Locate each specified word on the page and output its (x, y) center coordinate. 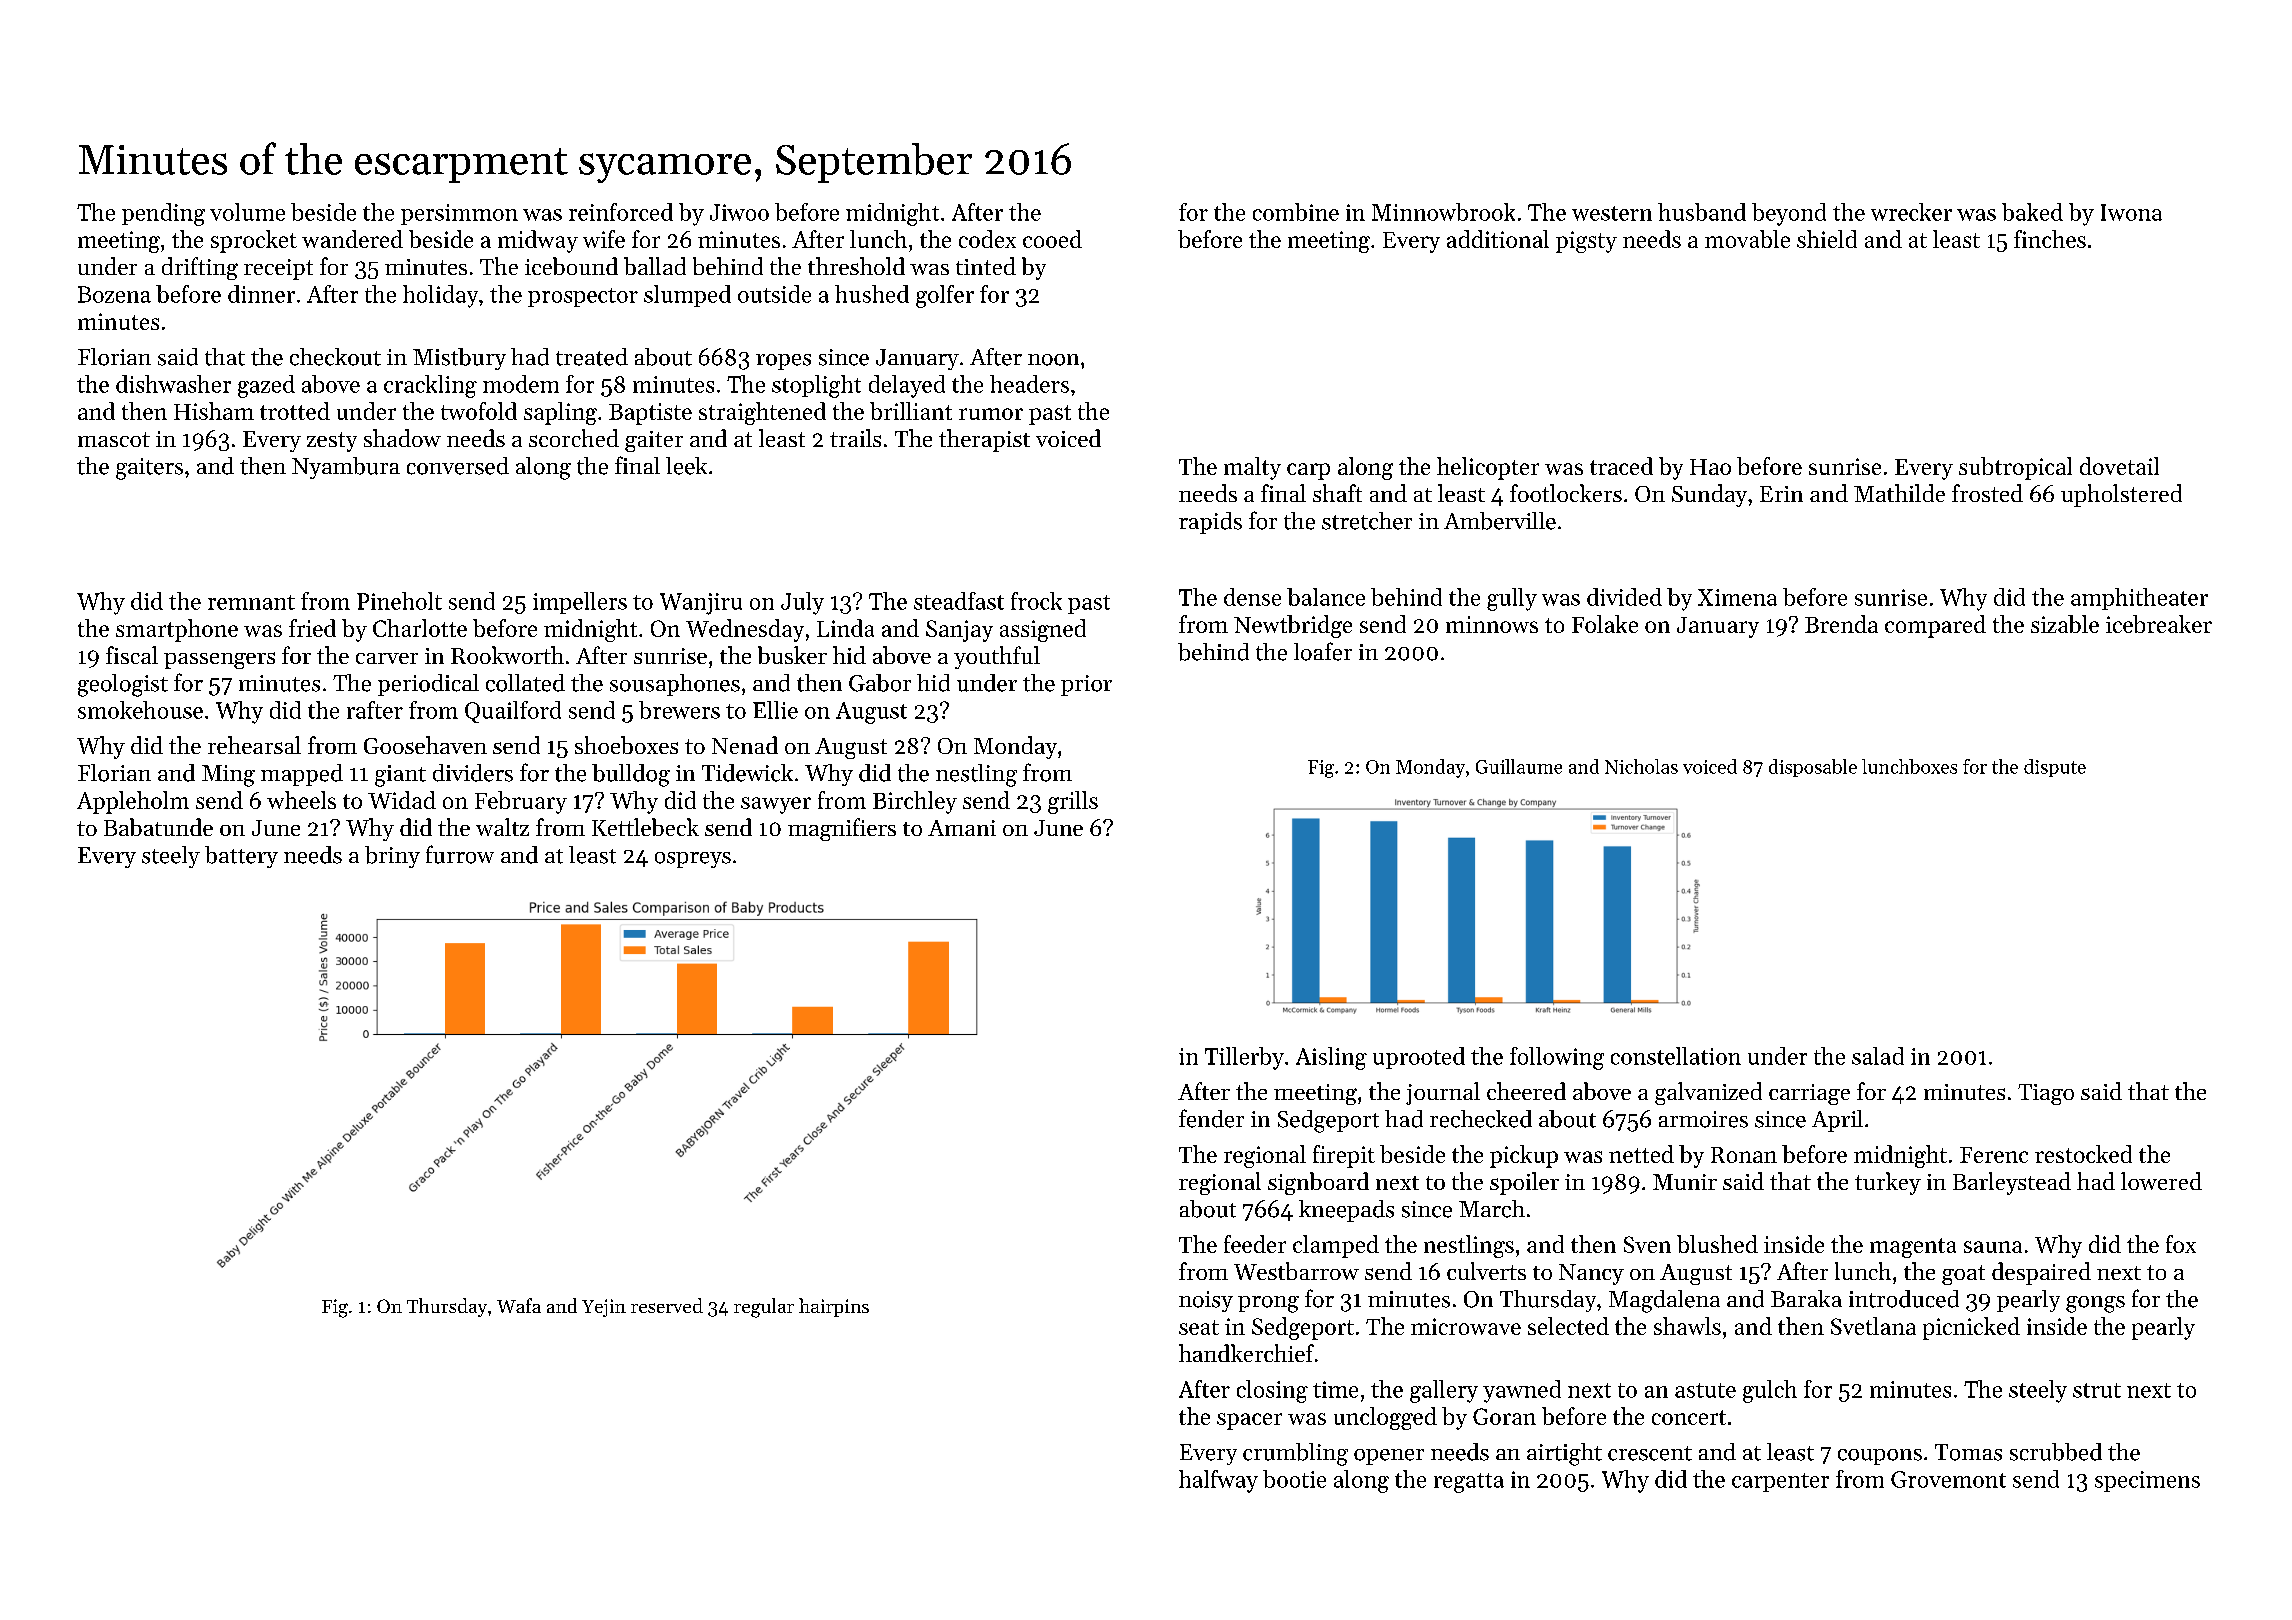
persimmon (459, 214)
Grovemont (1948, 1479)
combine (1296, 212)
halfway (1218, 1481)
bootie (1294, 1479)
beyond (1789, 214)
